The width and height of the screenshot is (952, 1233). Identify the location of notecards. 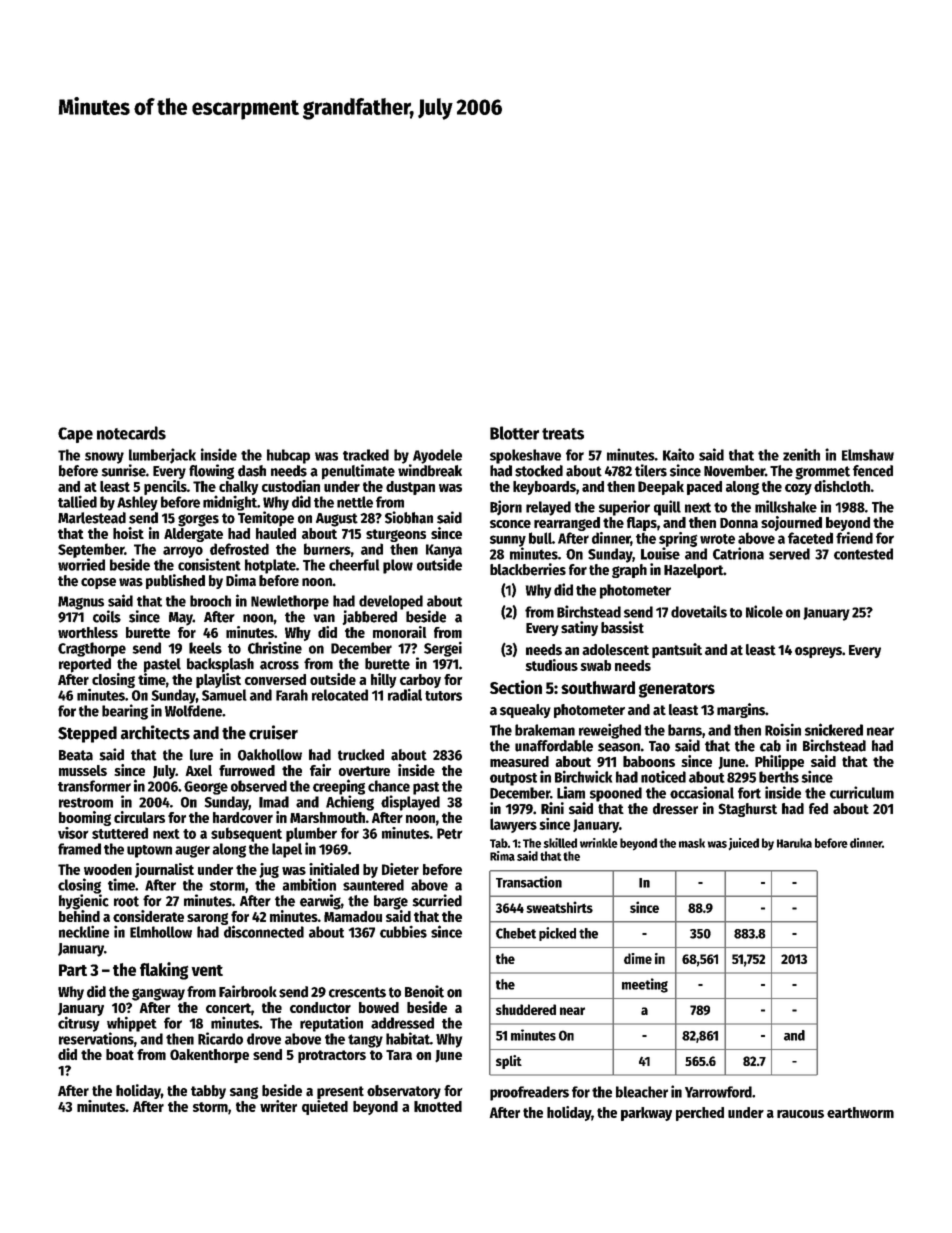
(131, 433).
